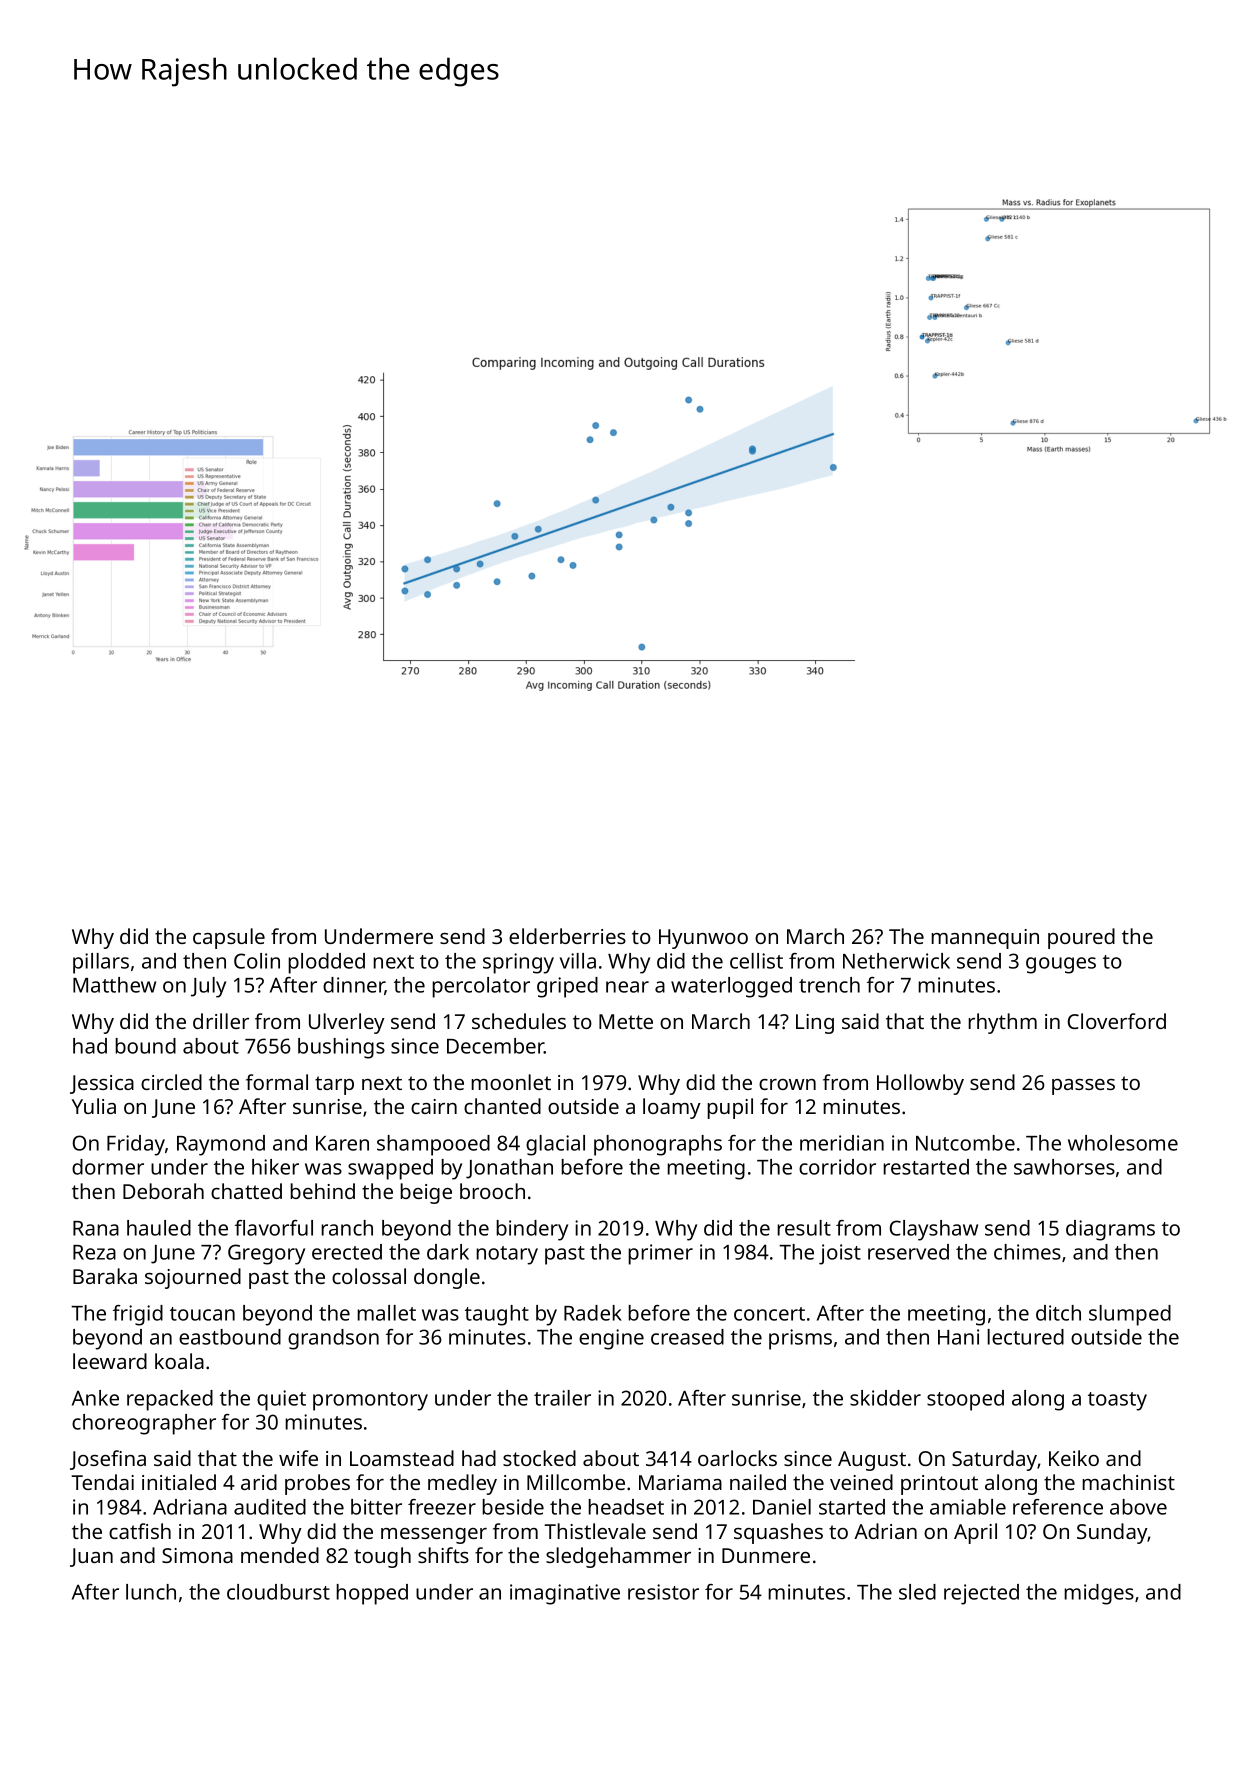 This screenshot has width=1255, height=1776. I want to click on hiker, so click(275, 1167).
